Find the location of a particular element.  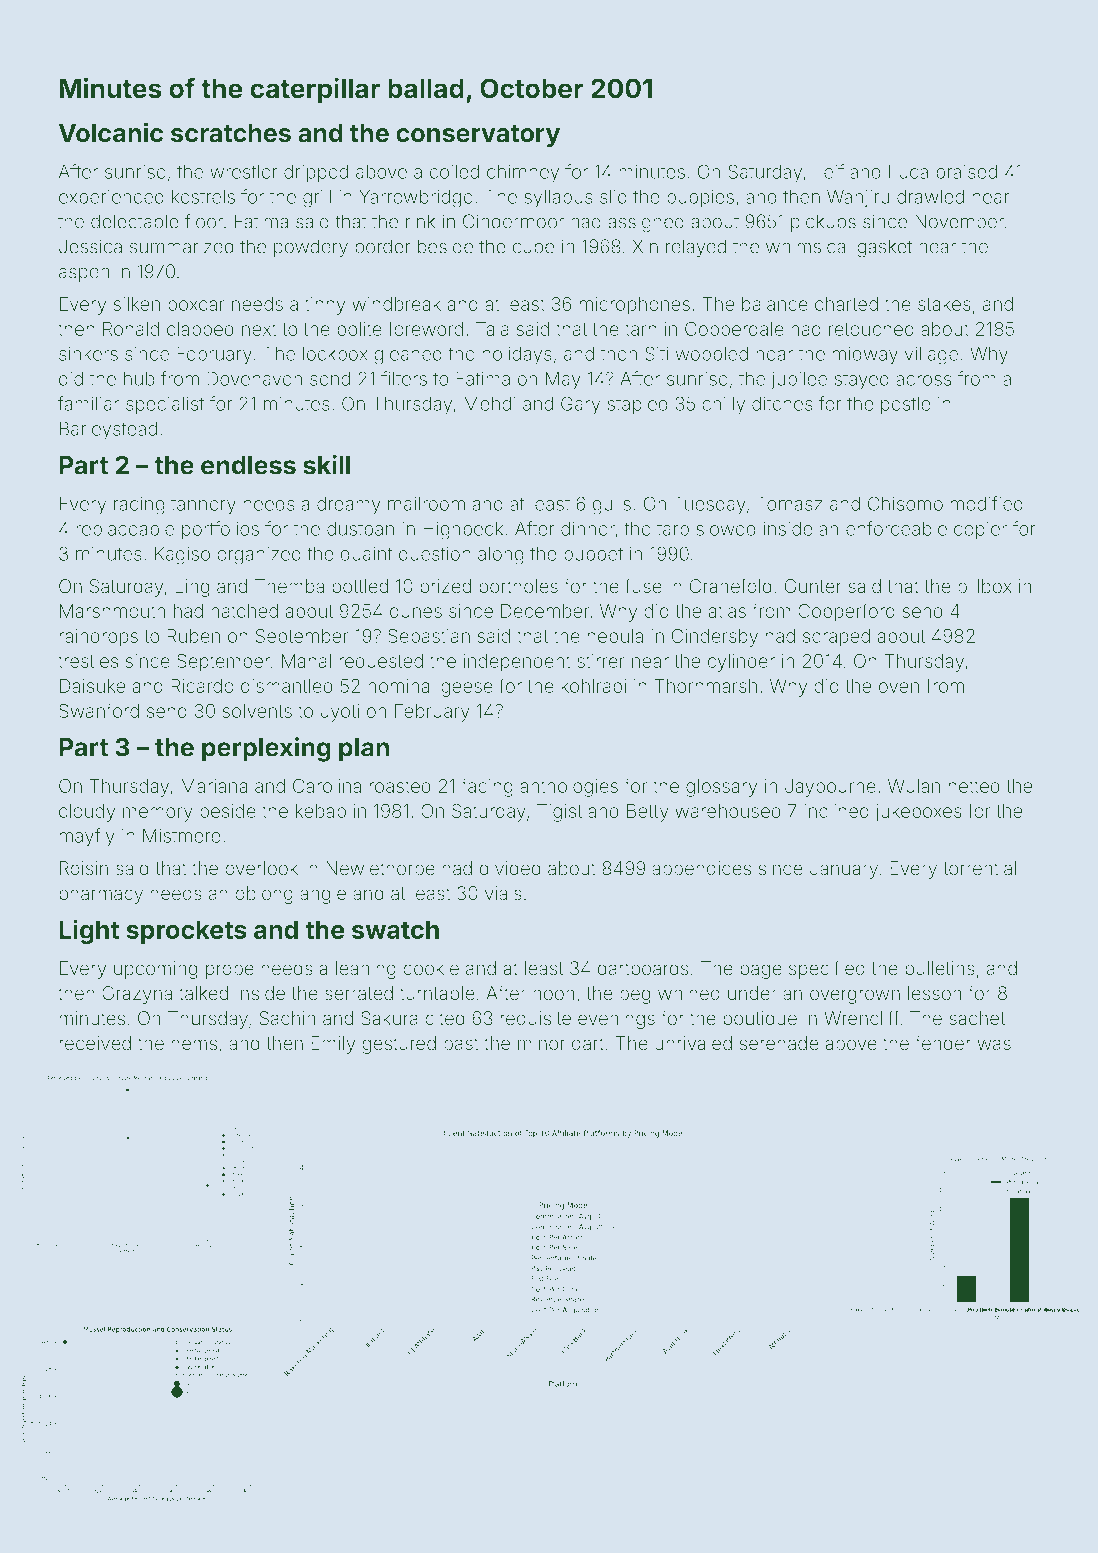

conservatory is located at coordinates (478, 136).
